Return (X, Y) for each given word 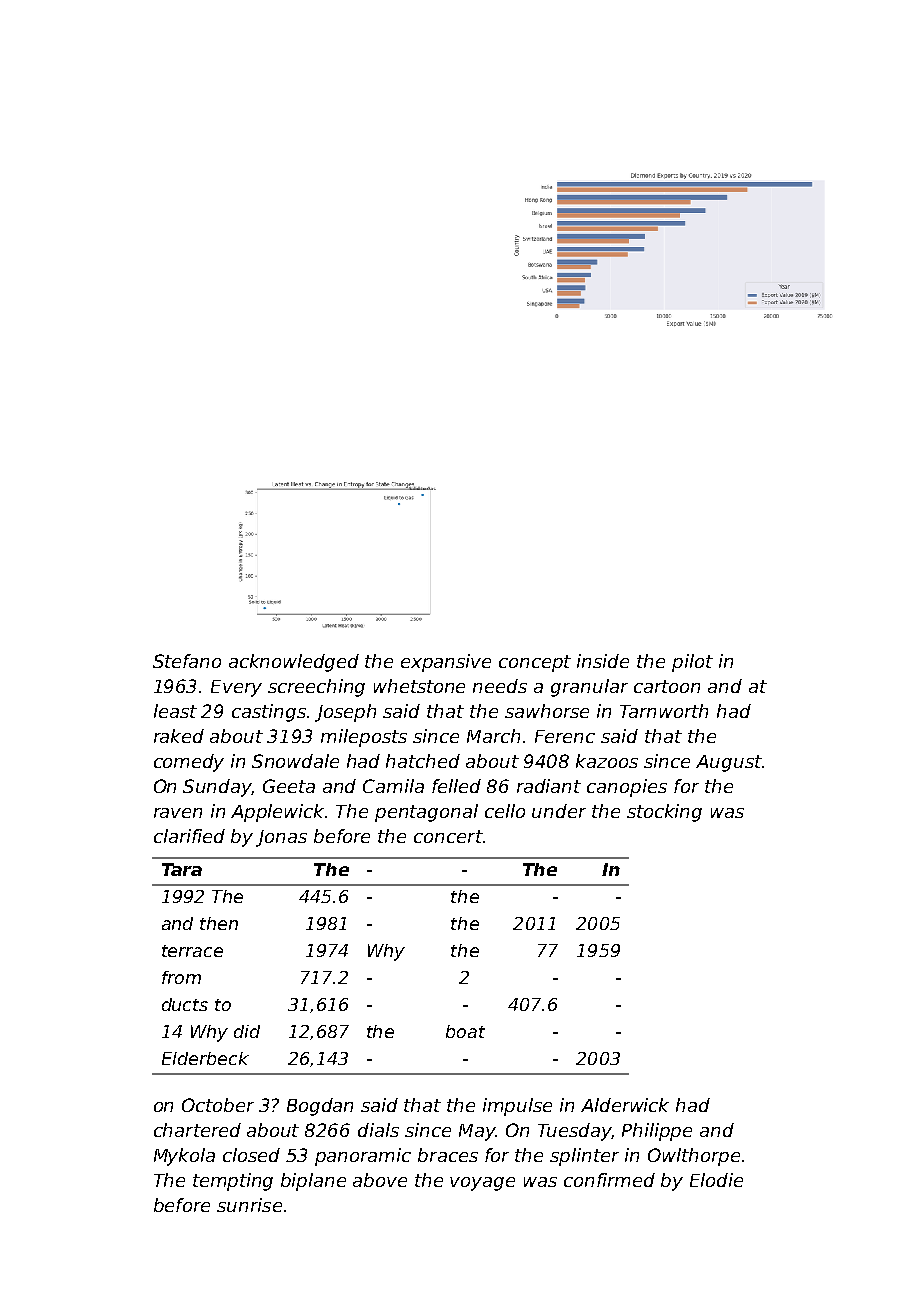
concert (448, 836)
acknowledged (294, 663)
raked (179, 736)
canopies (627, 788)
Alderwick (625, 1105)
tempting (233, 1182)
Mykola (184, 1157)
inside (603, 661)
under (559, 811)
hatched (423, 761)
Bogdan (320, 1107)
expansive (446, 663)
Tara (182, 869)
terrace (192, 951)
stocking (664, 813)
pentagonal (426, 813)
